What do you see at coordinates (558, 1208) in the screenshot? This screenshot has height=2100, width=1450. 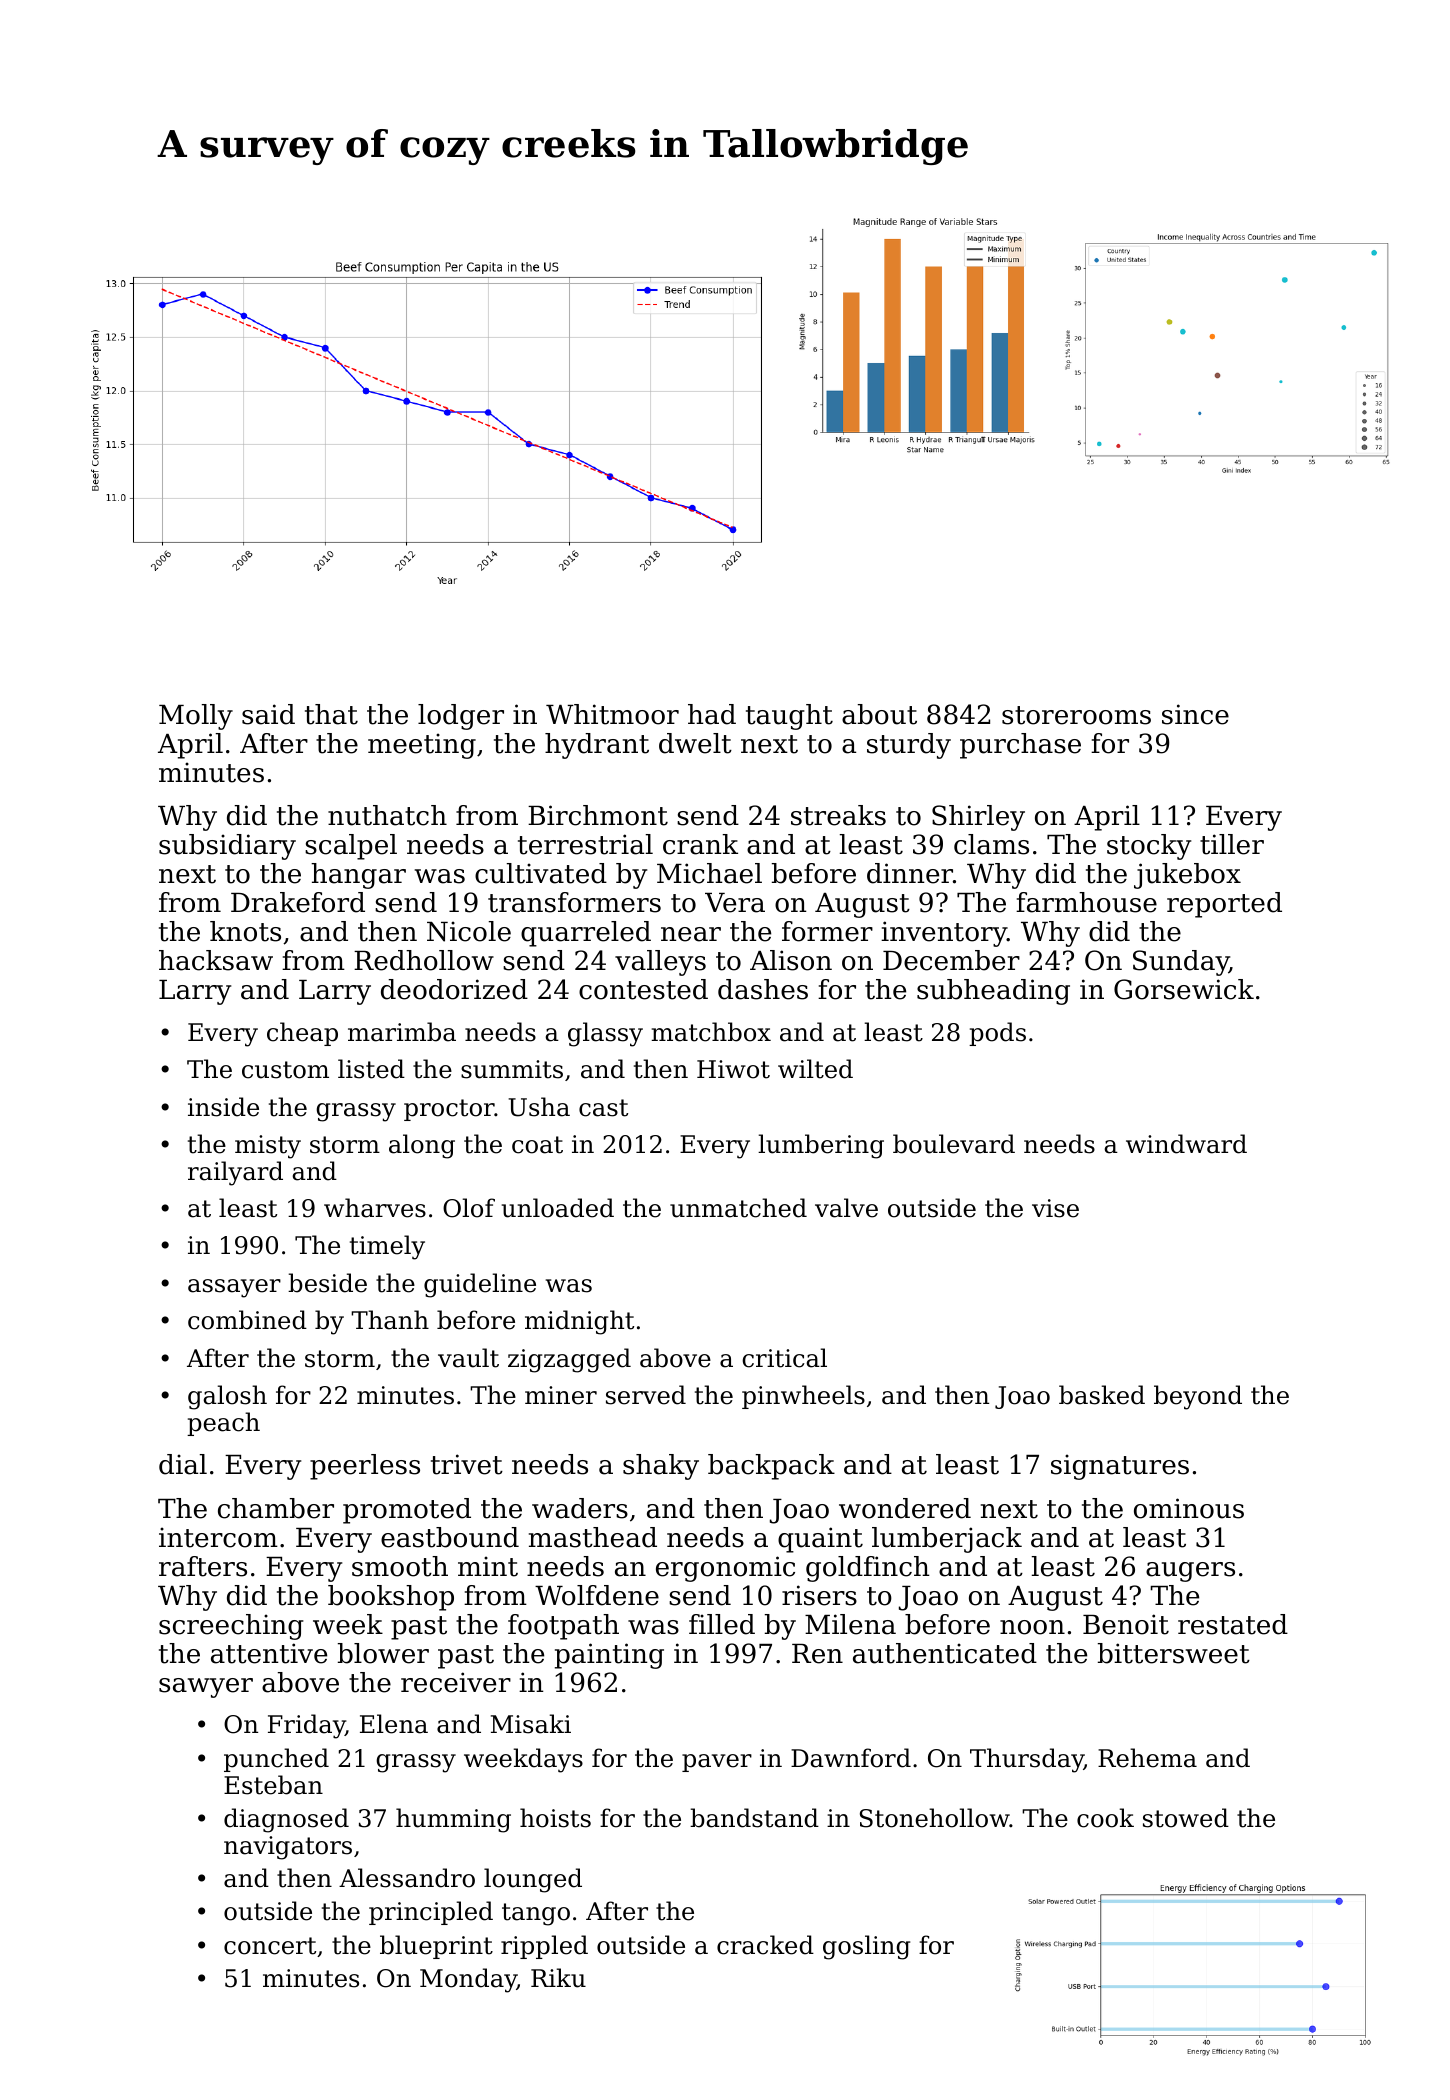 I see `unloaded` at bounding box center [558, 1208].
